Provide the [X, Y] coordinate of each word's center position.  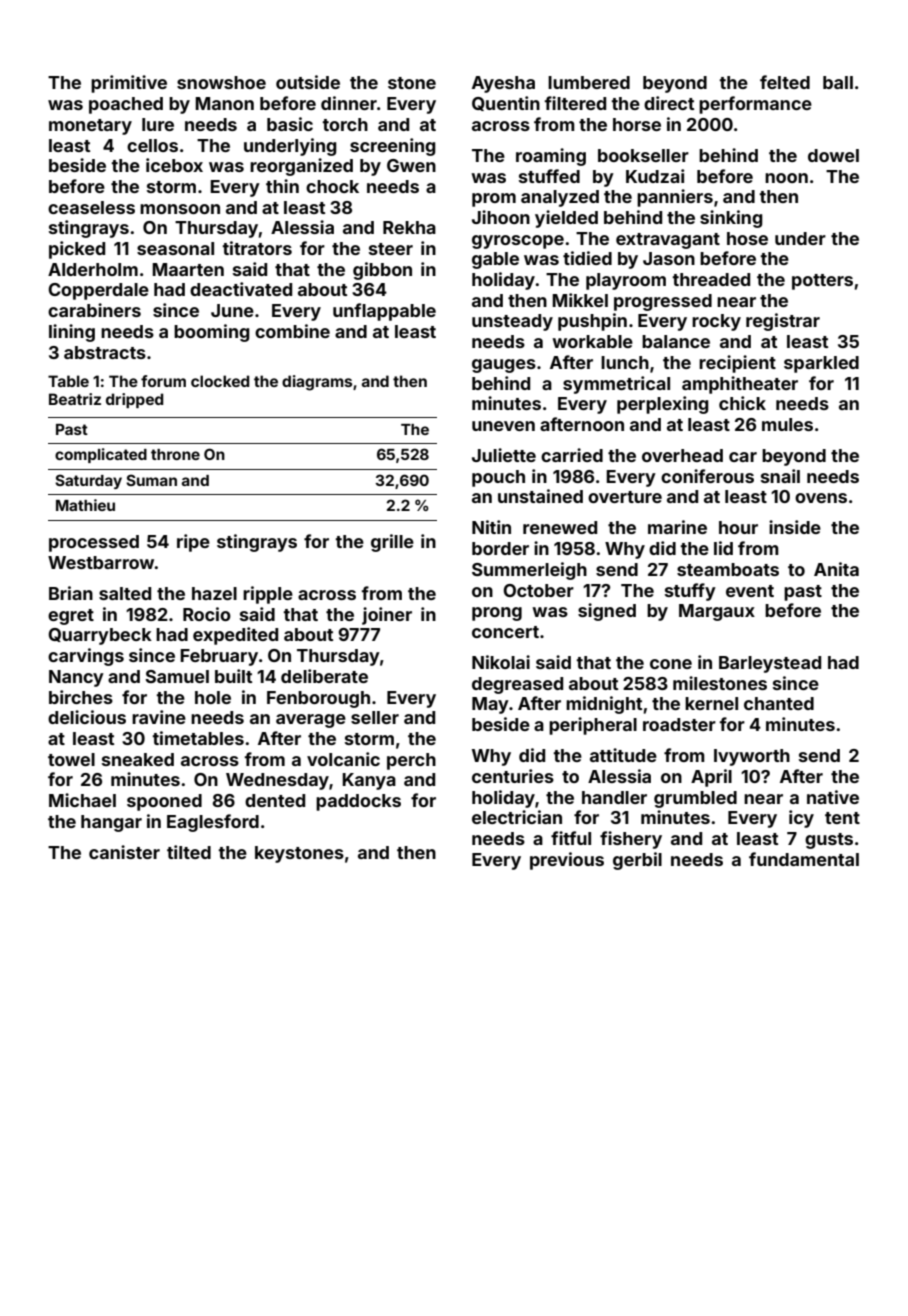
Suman [151, 480]
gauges [504, 366]
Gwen [411, 165]
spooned [164, 802]
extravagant [668, 241]
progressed [663, 302]
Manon [224, 103]
